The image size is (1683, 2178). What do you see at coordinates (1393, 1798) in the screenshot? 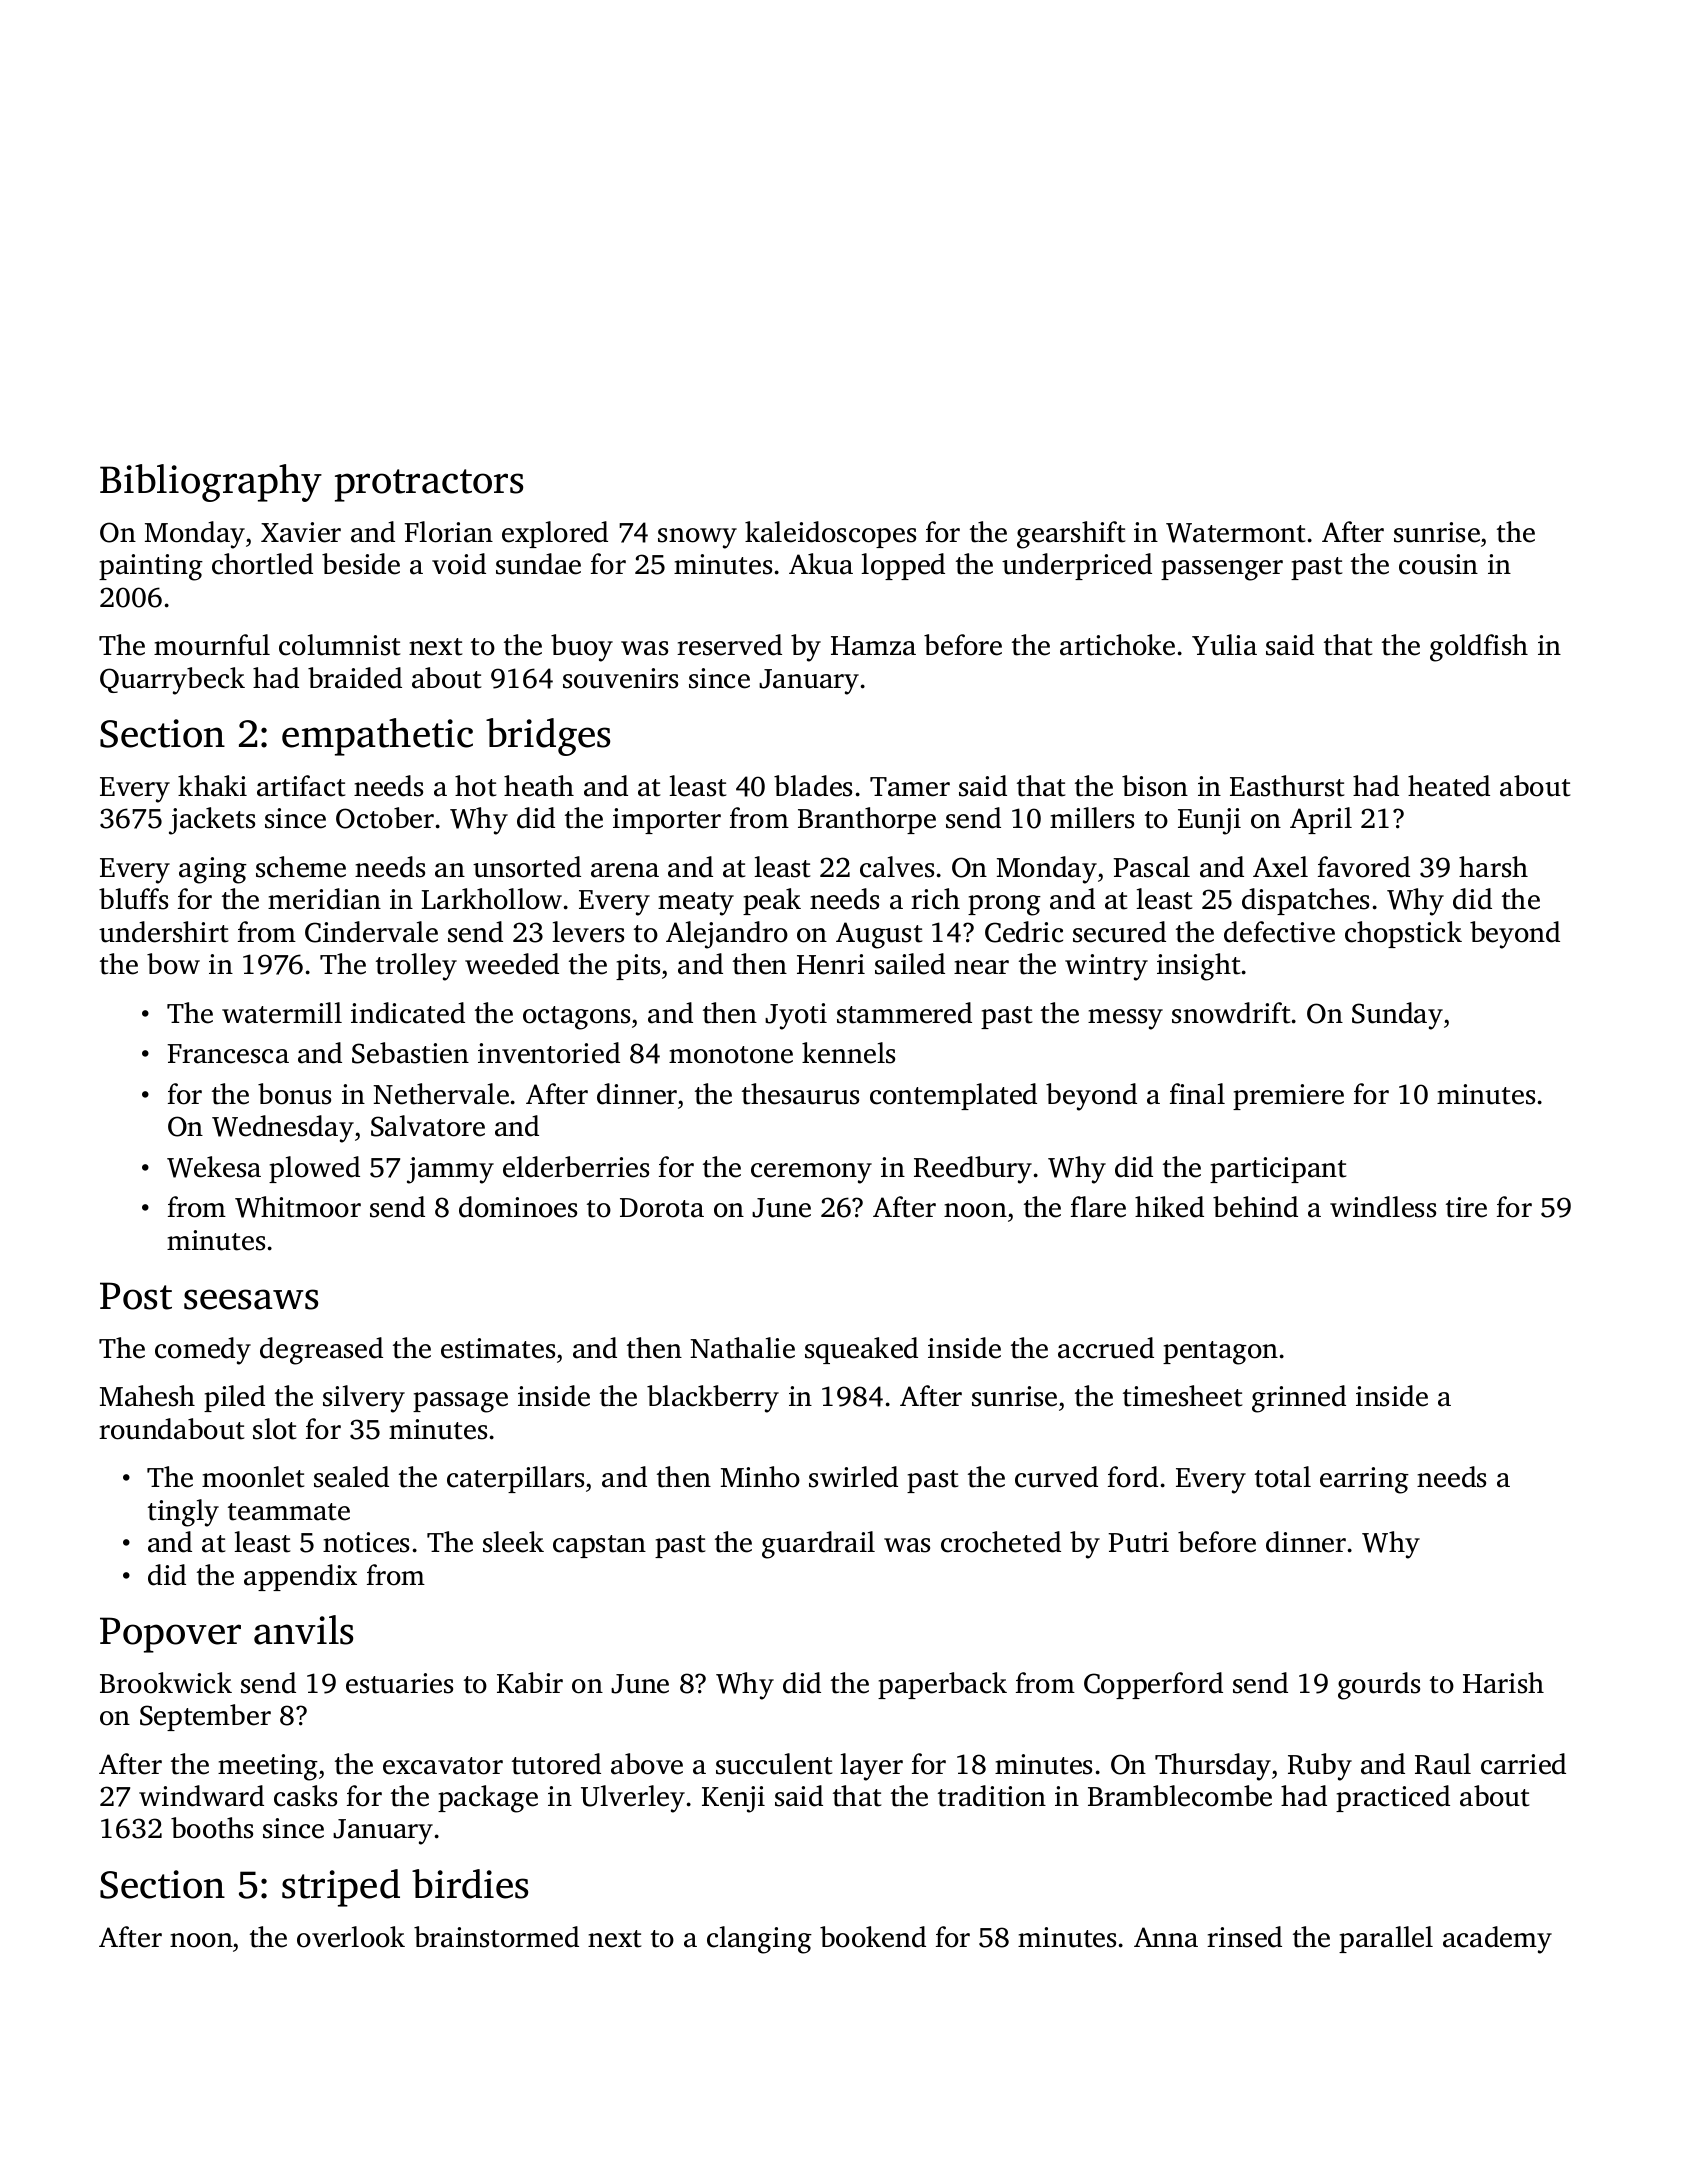
I see `practiced` at bounding box center [1393, 1798].
